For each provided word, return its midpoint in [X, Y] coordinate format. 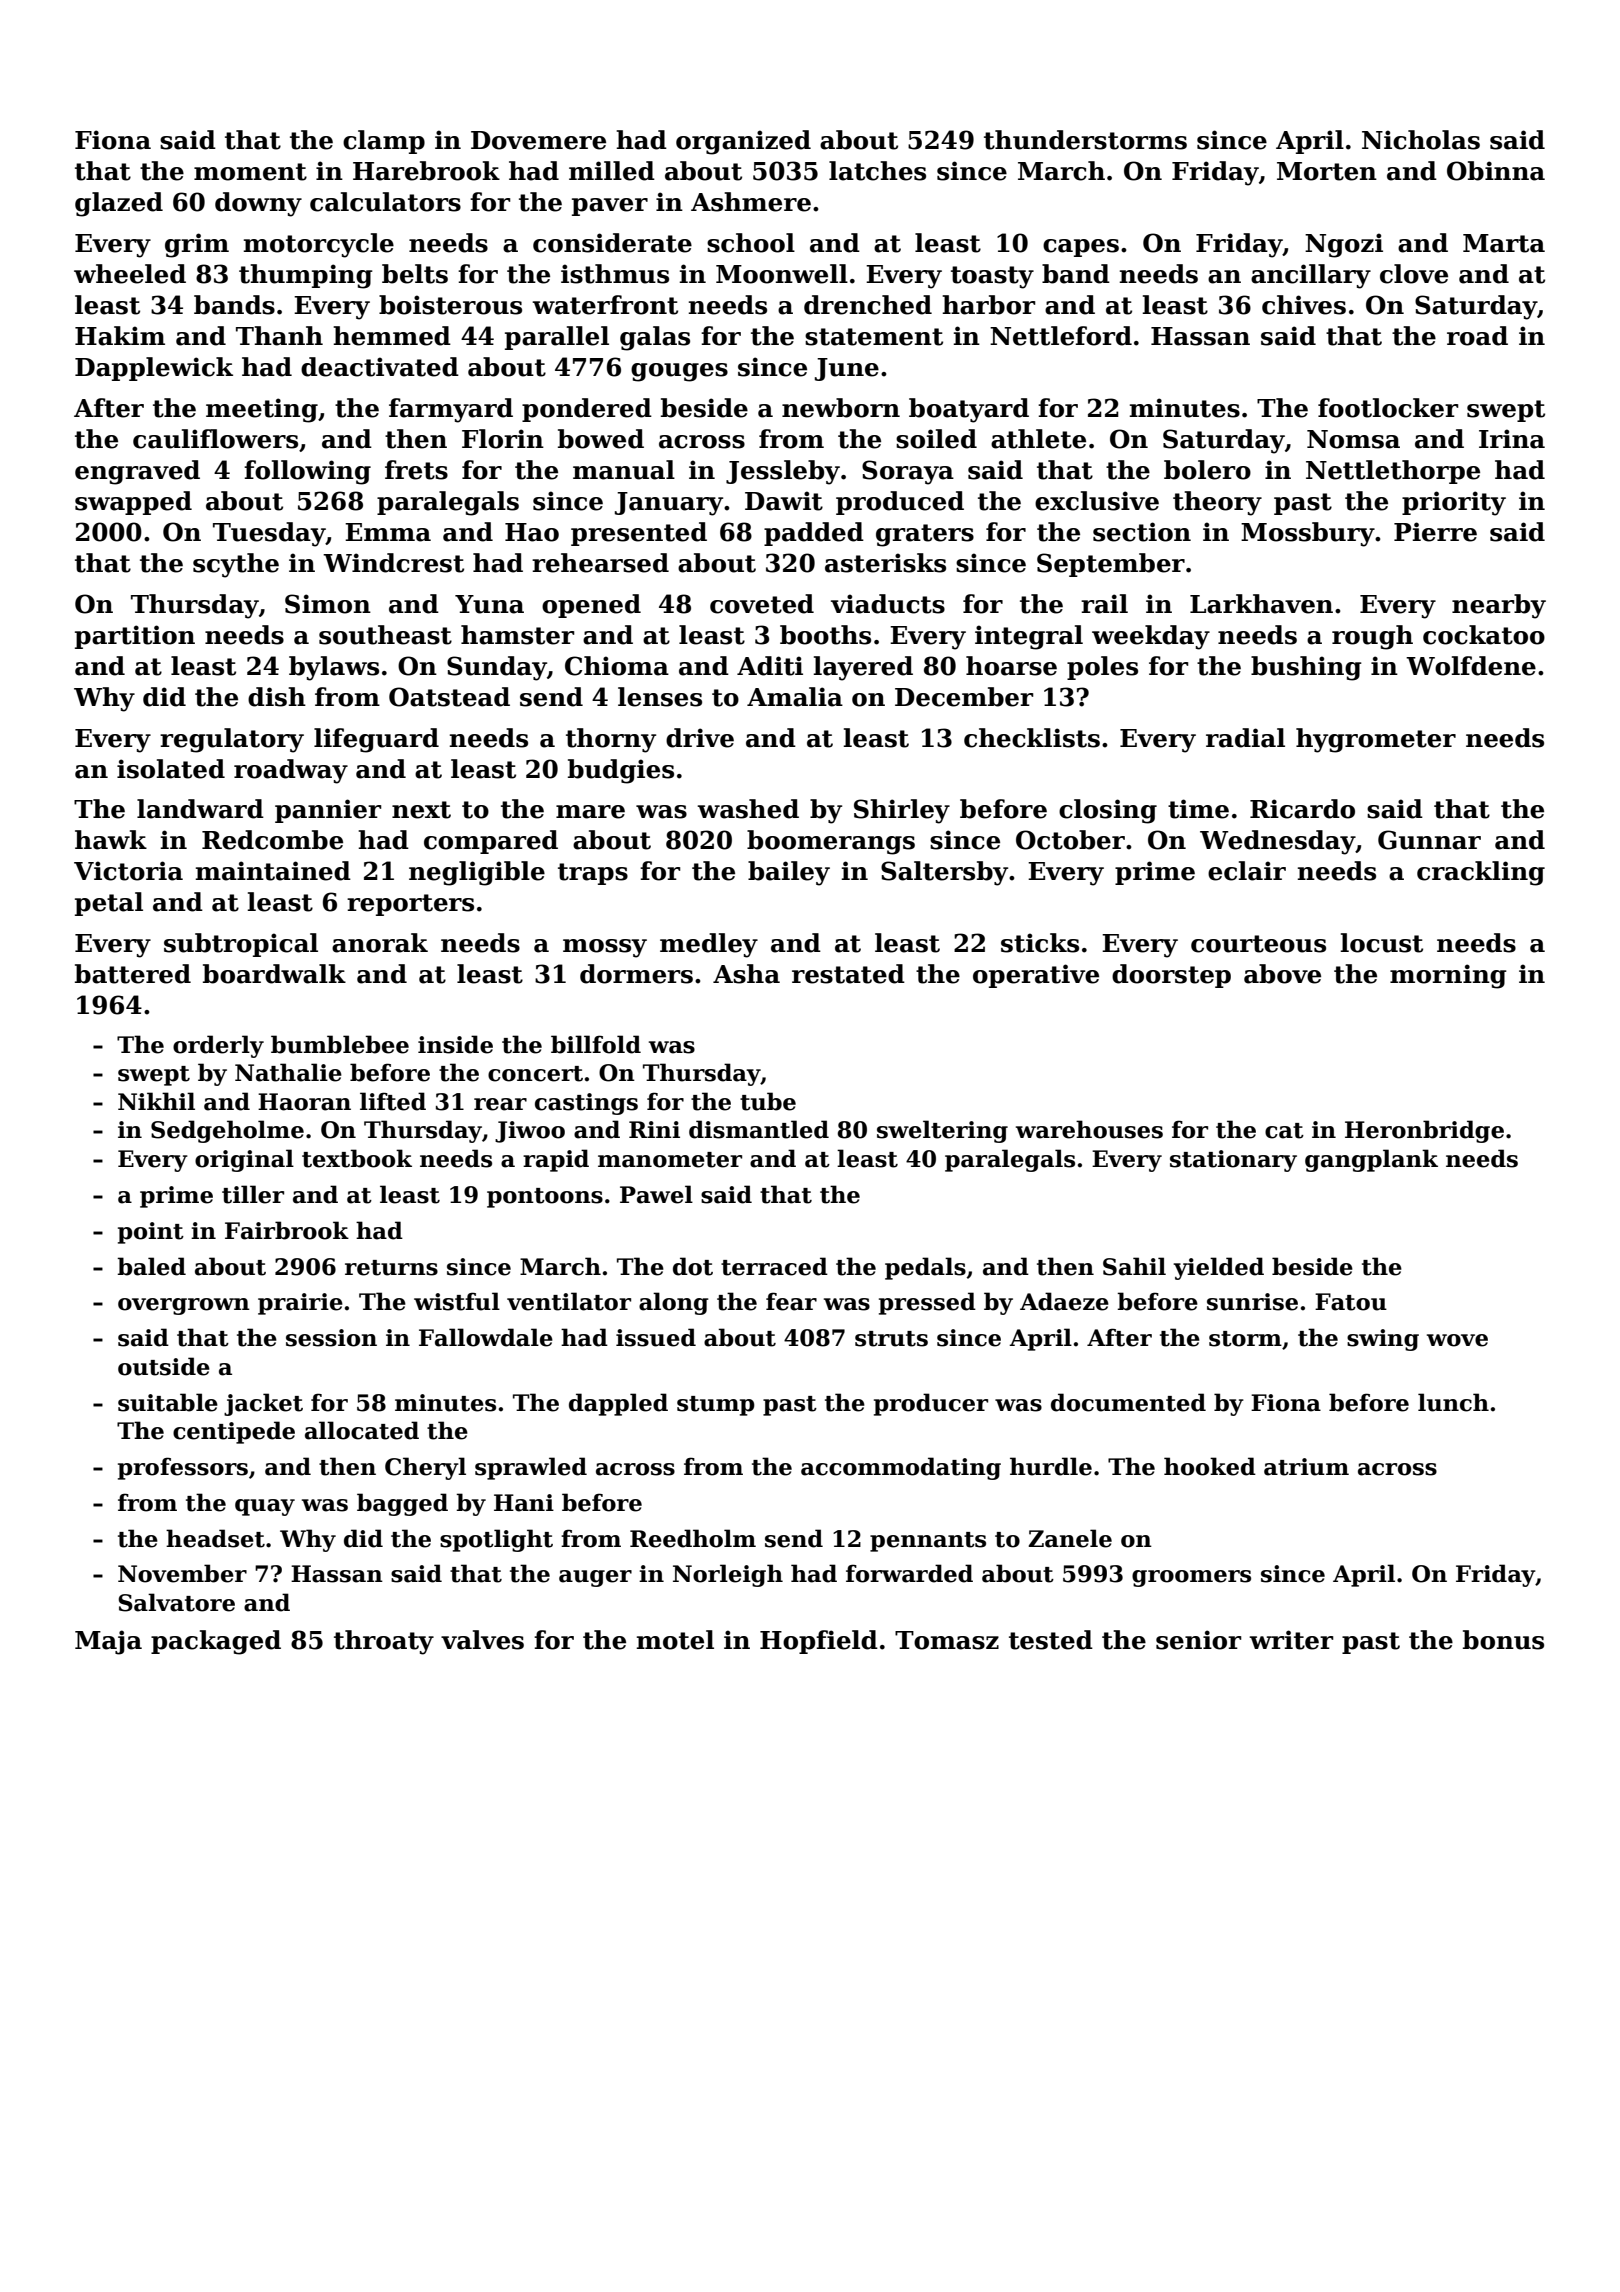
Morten [1327, 171]
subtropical [241, 945]
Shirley [902, 811]
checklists [1032, 738]
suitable [168, 1402]
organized [743, 142]
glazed [119, 204]
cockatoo [1484, 635]
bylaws [334, 668]
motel [675, 1640]
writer [1291, 1640]
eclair [1247, 871]
